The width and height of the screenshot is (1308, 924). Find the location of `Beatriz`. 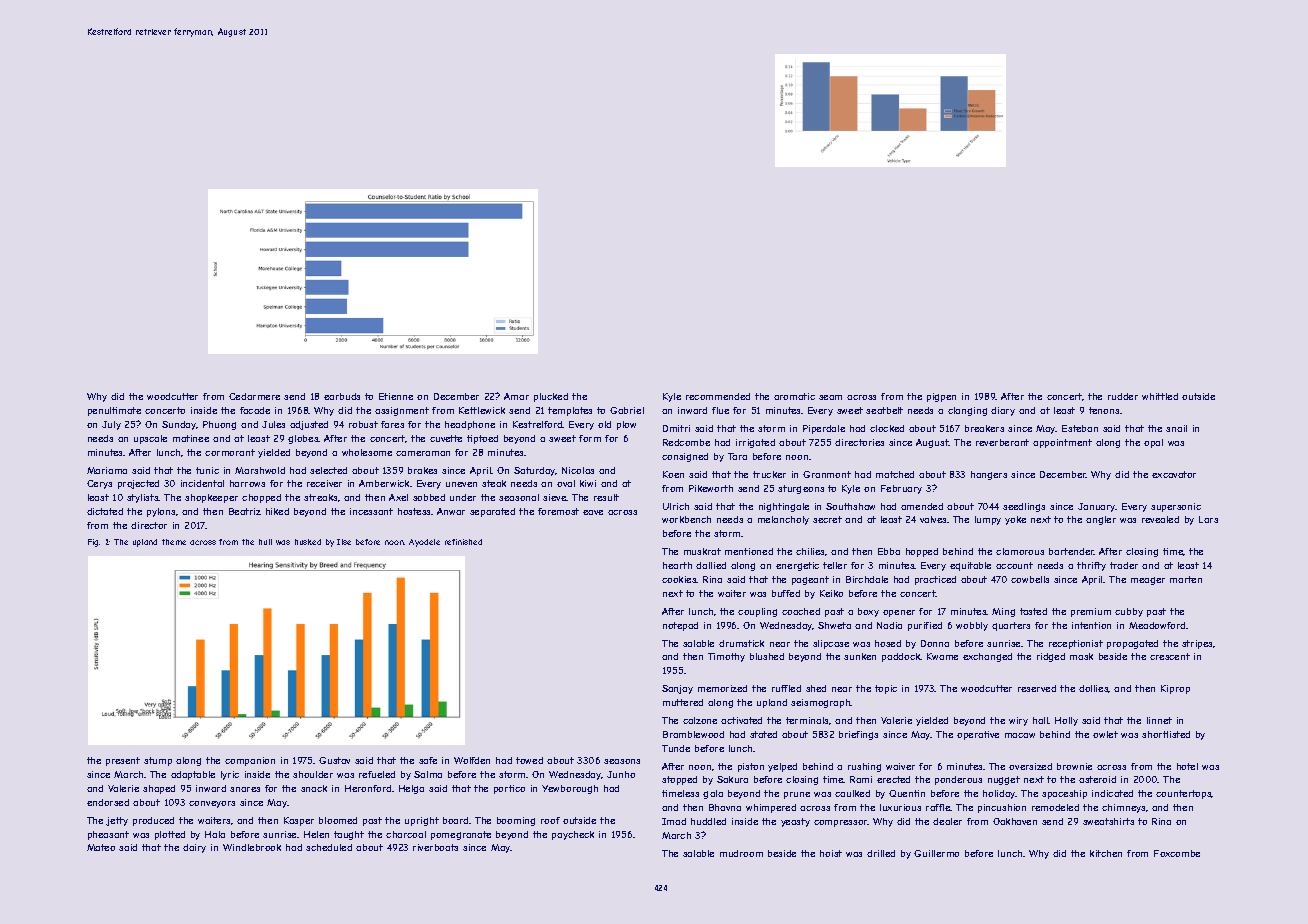

Beatriz is located at coordinates (245, 511).
